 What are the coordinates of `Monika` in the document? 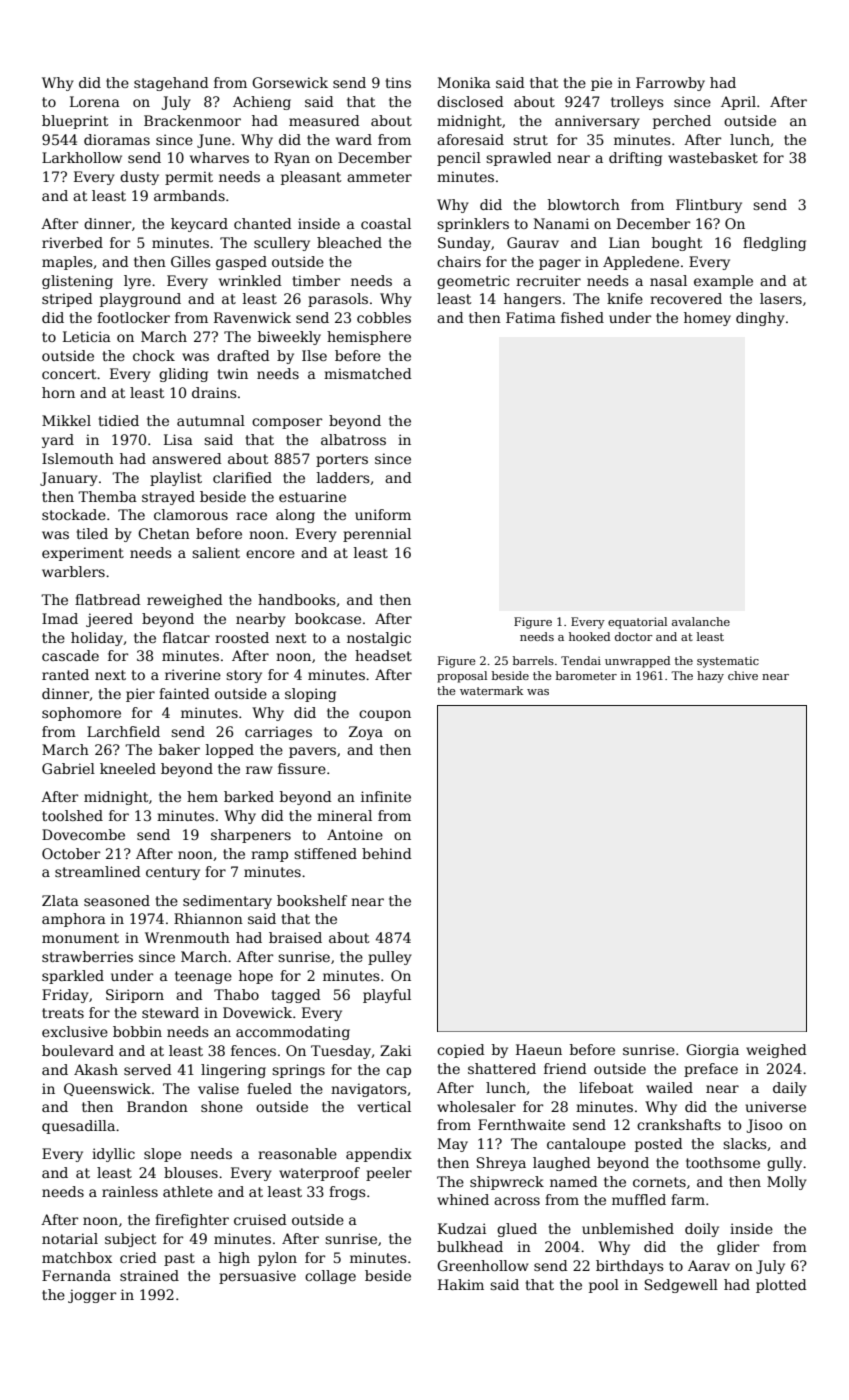 It's located at (464, 82).
